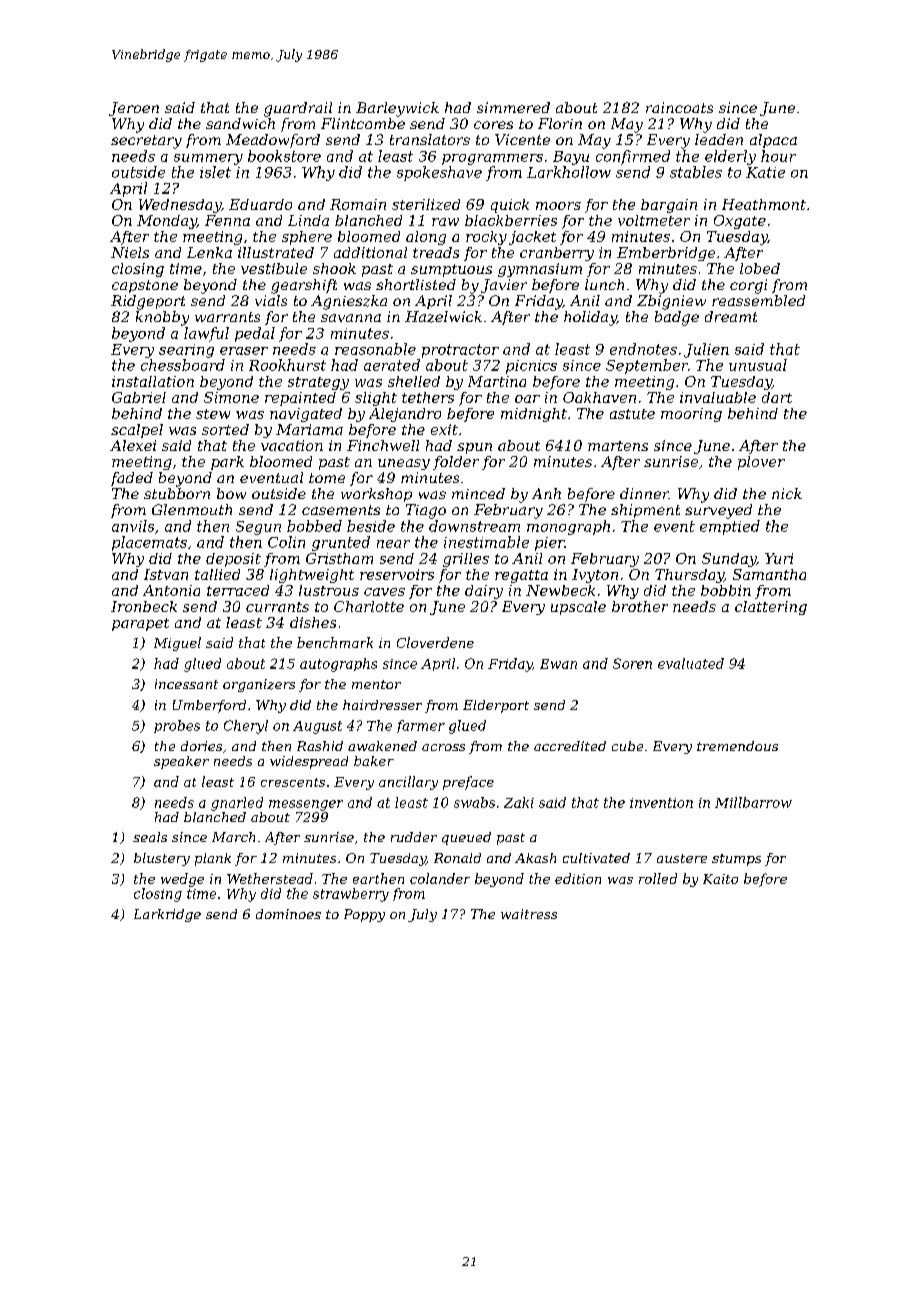  What do you see at coordinates (225, 429) in the document?
I see `sorted` at bounding box center [225, 429].
